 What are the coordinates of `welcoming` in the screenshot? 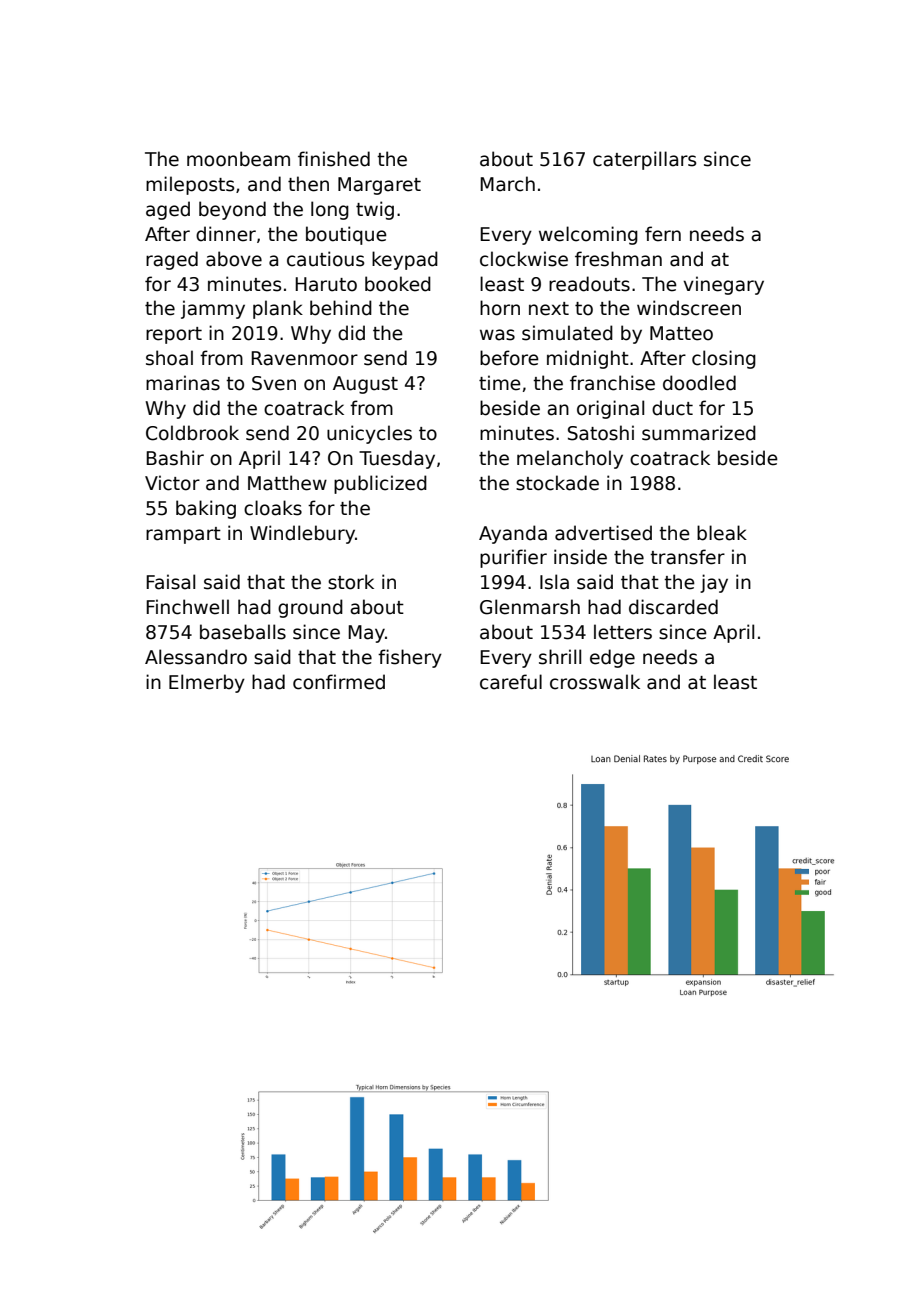 It's located at (588, 235).
